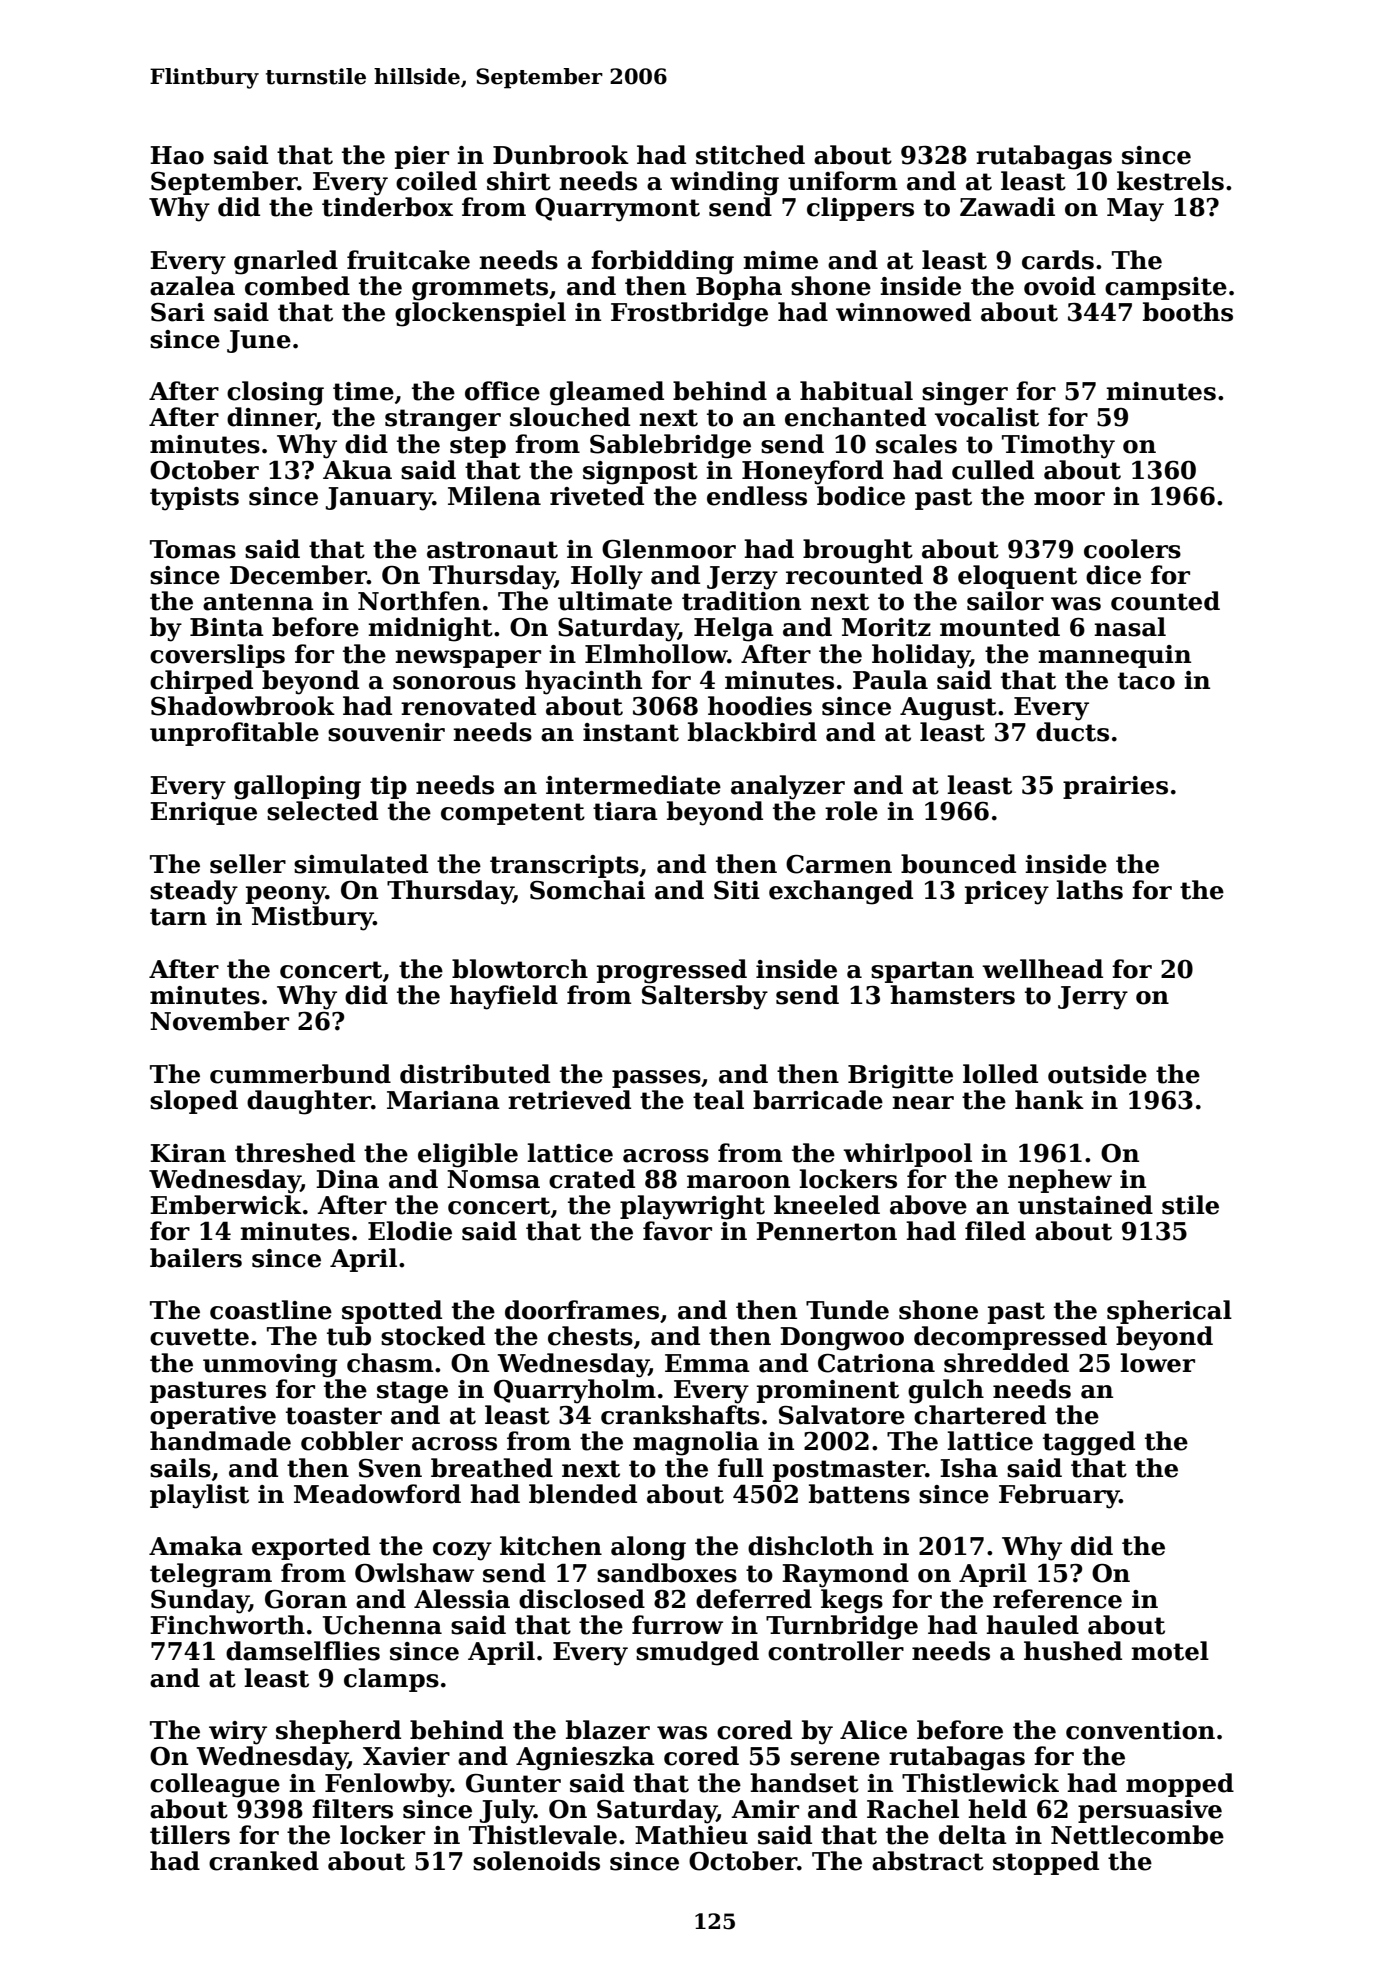  I want to click on forbidding, so click(662, 262).
